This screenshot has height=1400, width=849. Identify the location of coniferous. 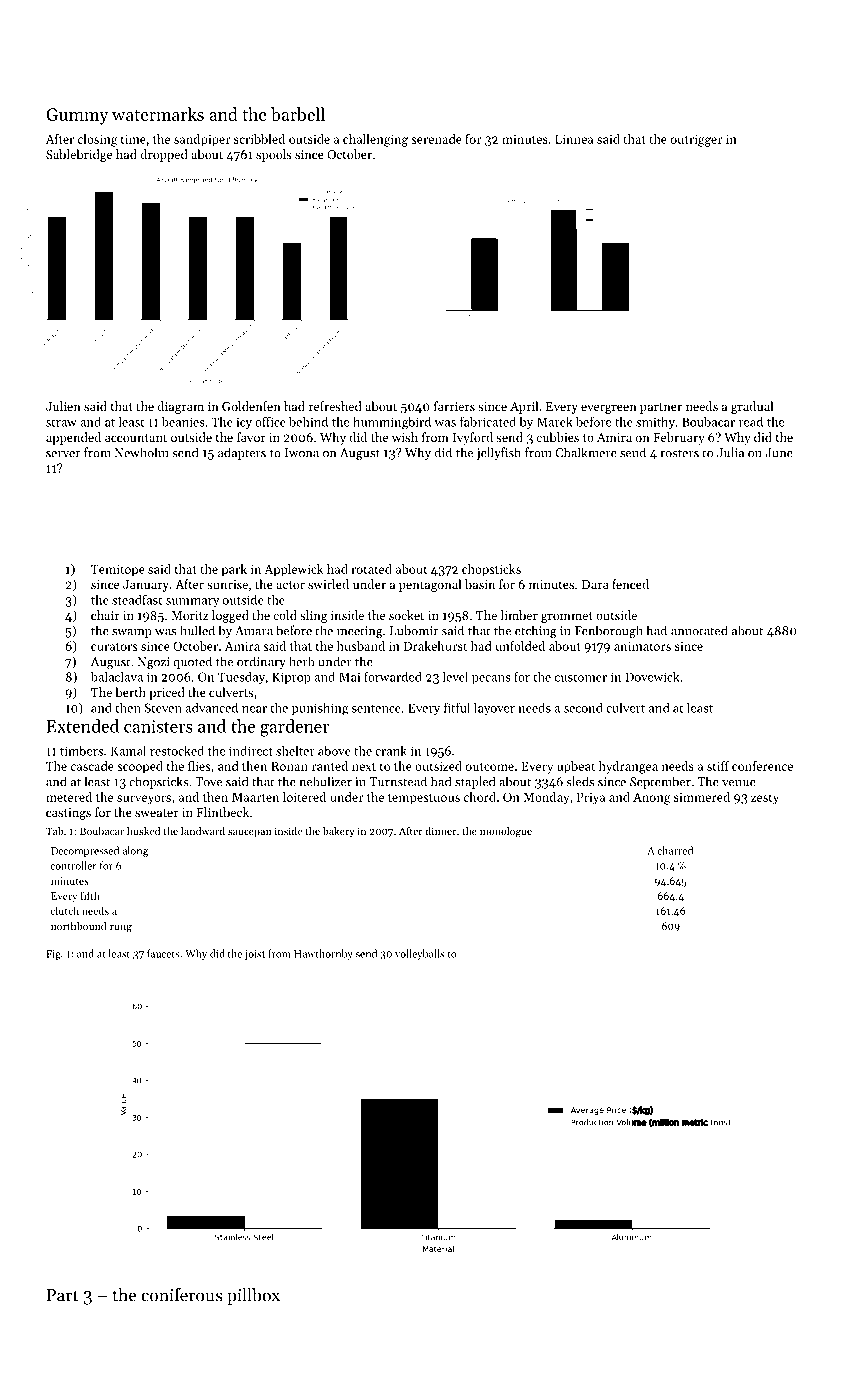
(182, 1295).
